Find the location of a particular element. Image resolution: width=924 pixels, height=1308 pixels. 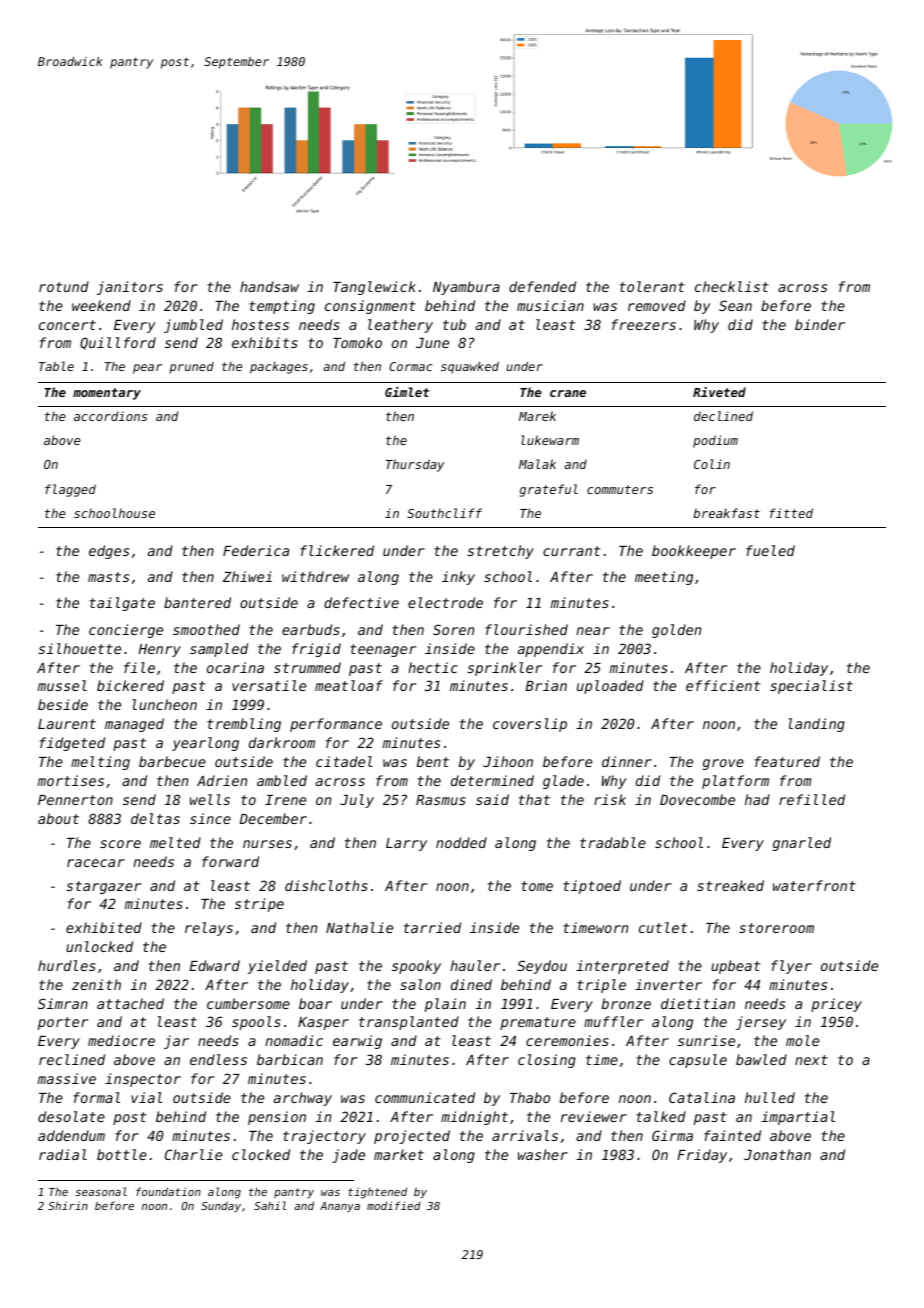

modified is located at coordinates (394, 1205).
